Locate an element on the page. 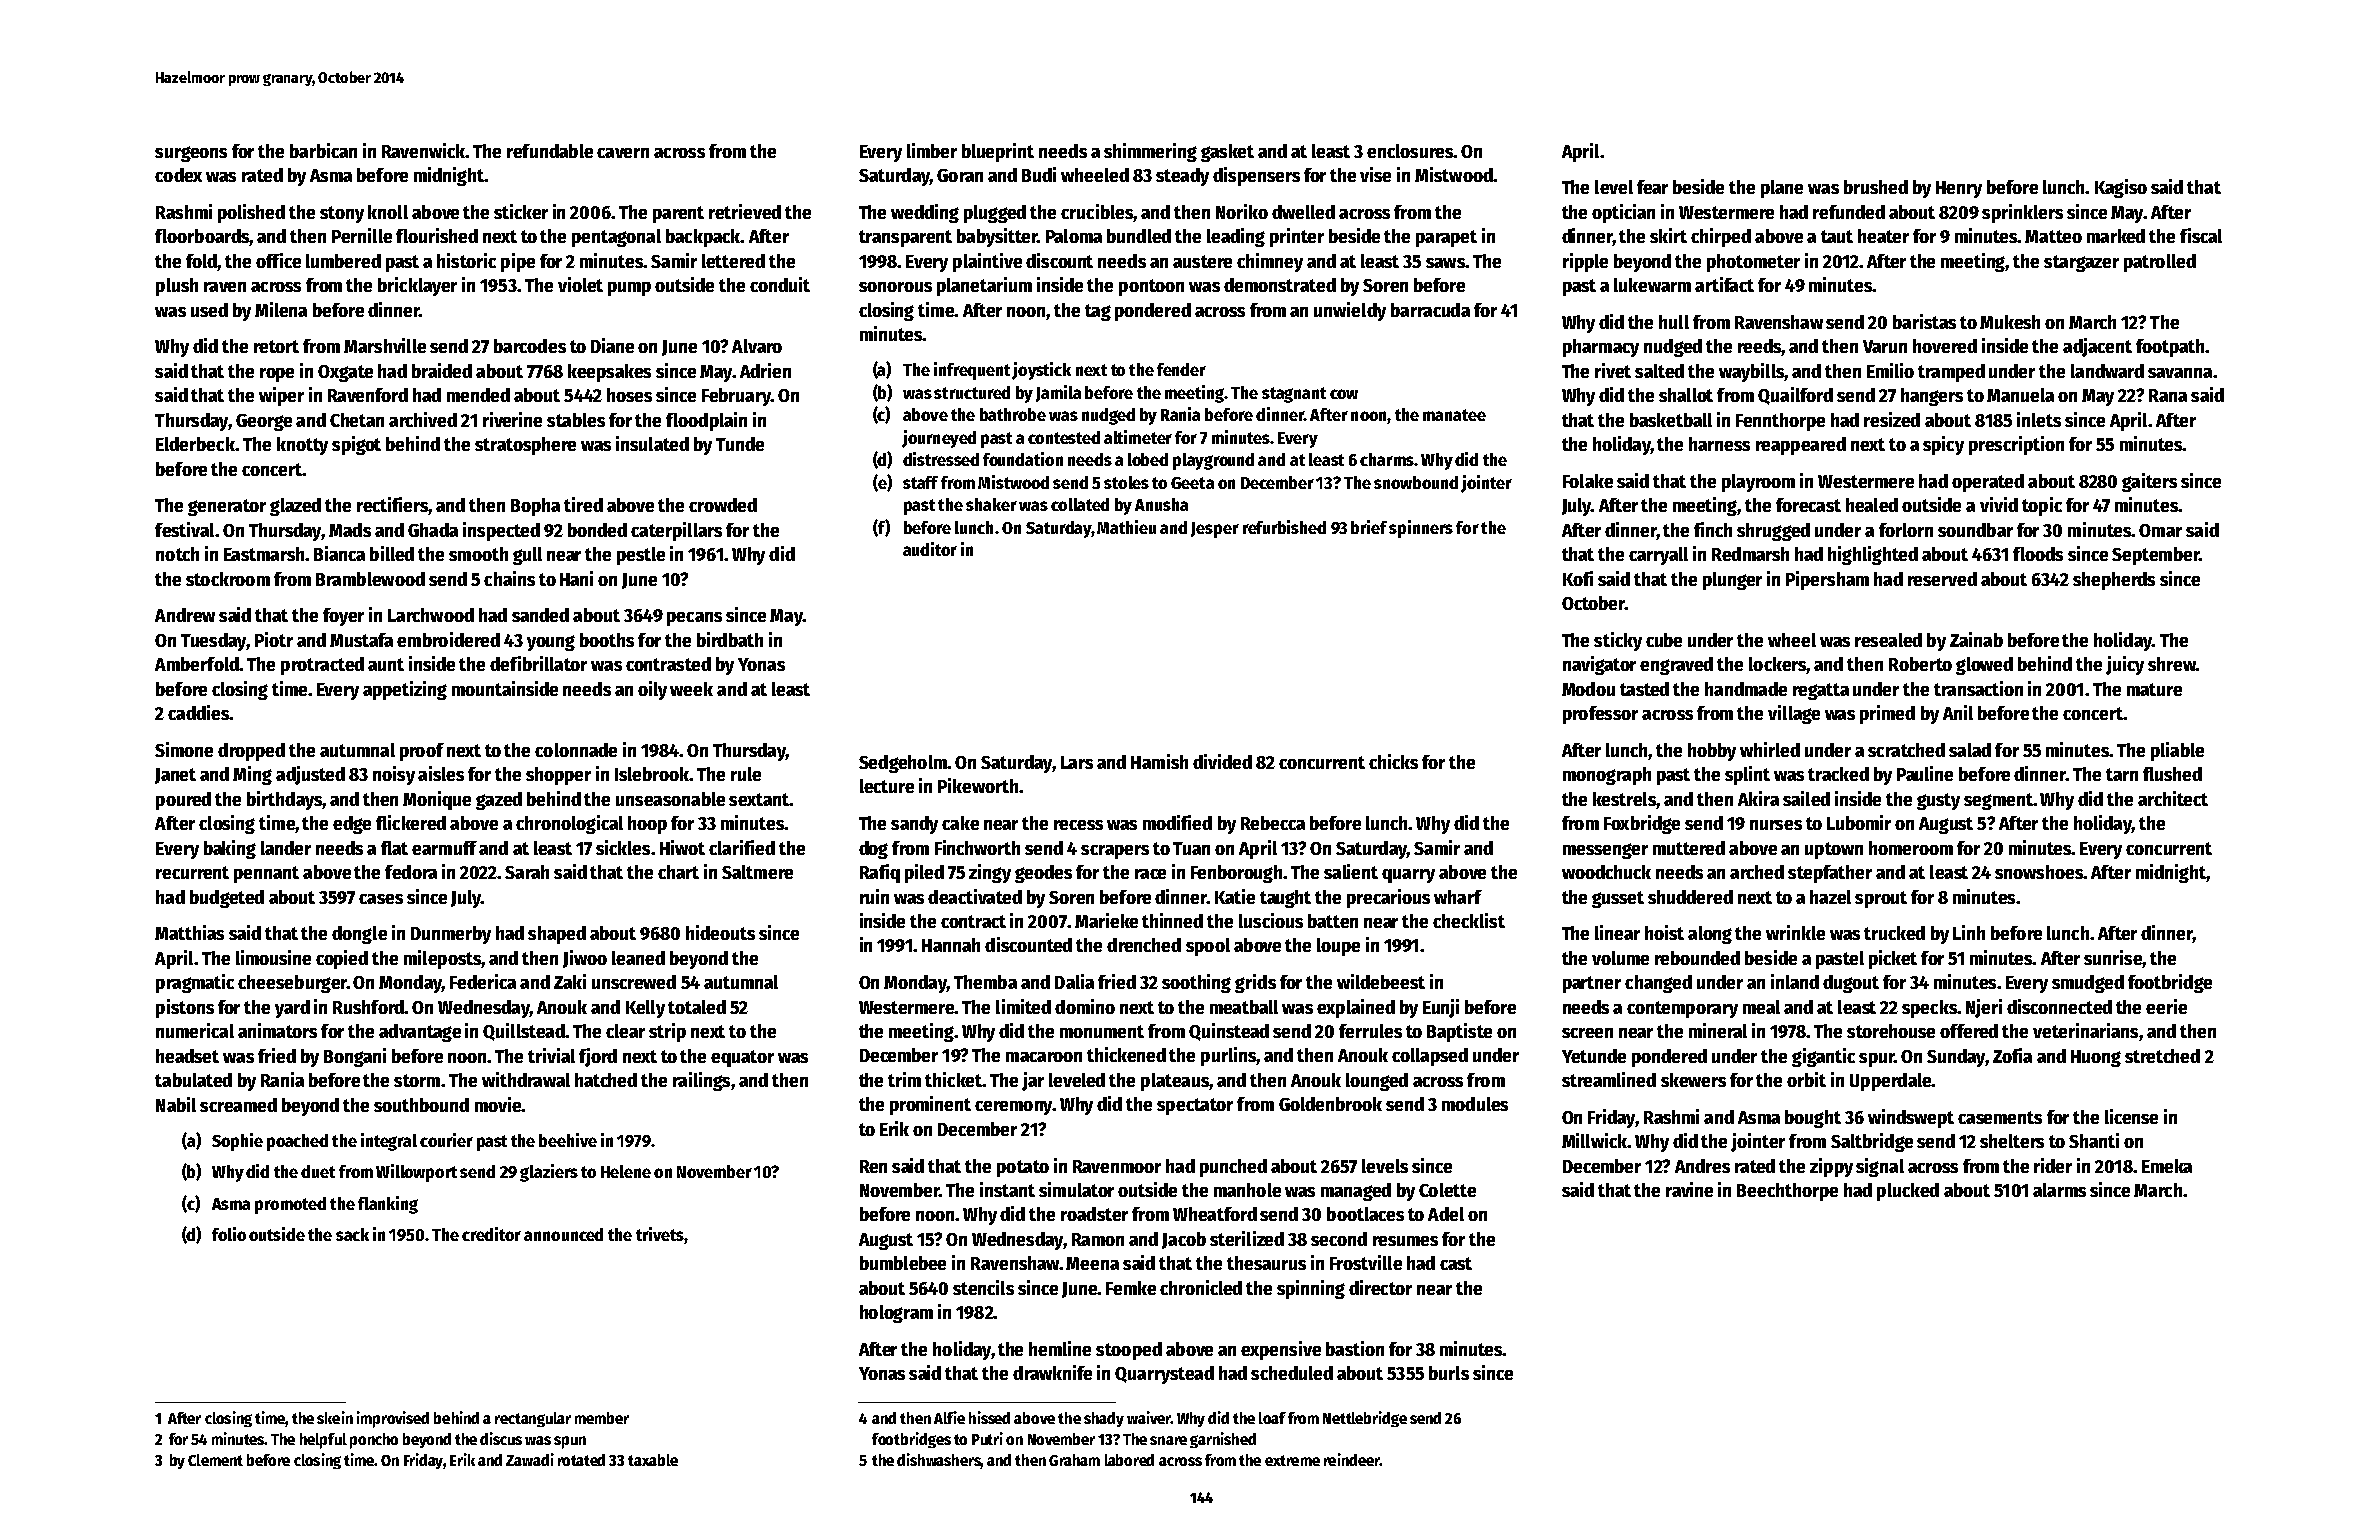  reindeer is located at coordinates (1352, 1459).
